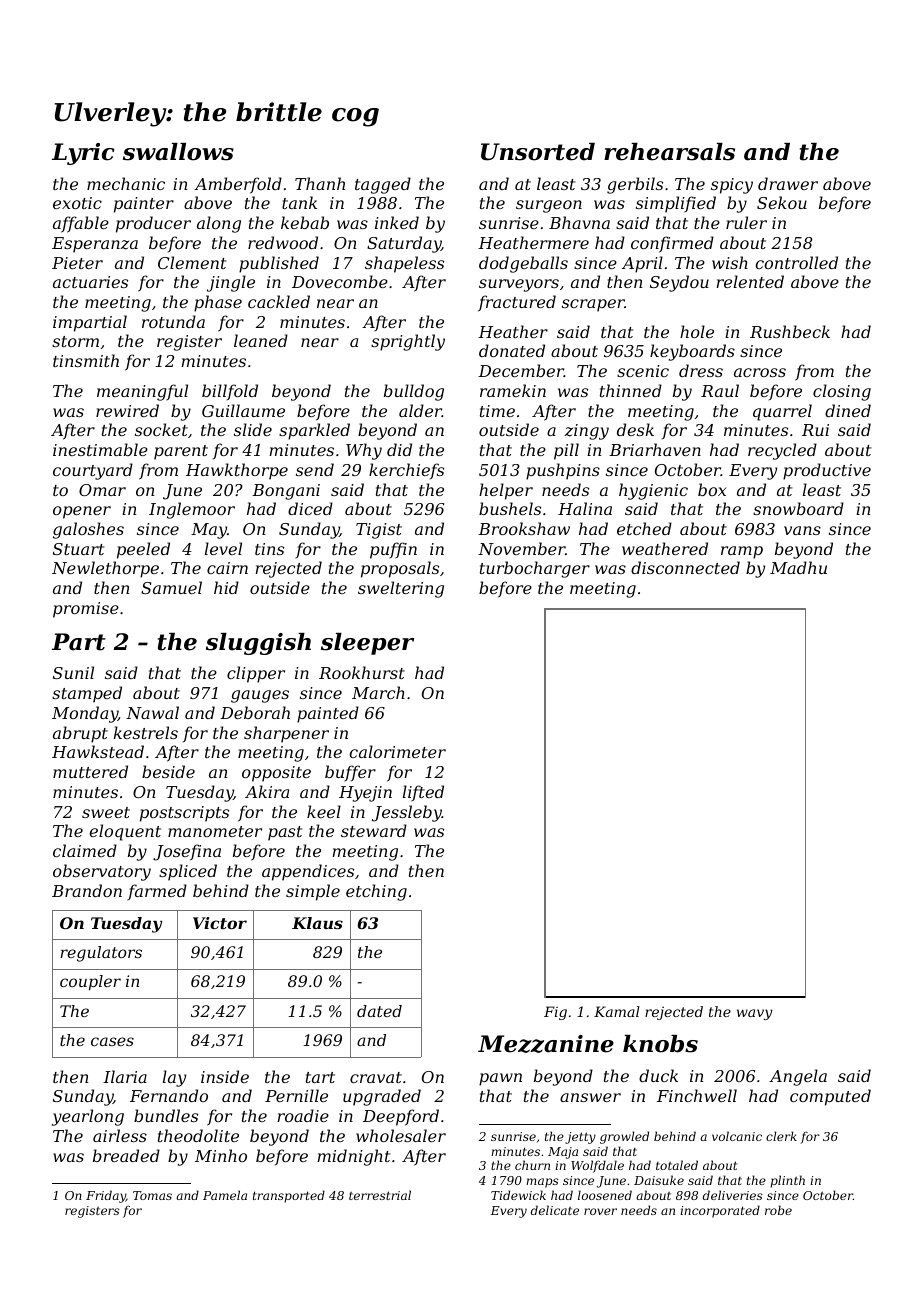 This screenshot has width=924, height=1308. Describe the element at coordinates (669, 152) in the screenshot. I see `rehearsals` at that location.
